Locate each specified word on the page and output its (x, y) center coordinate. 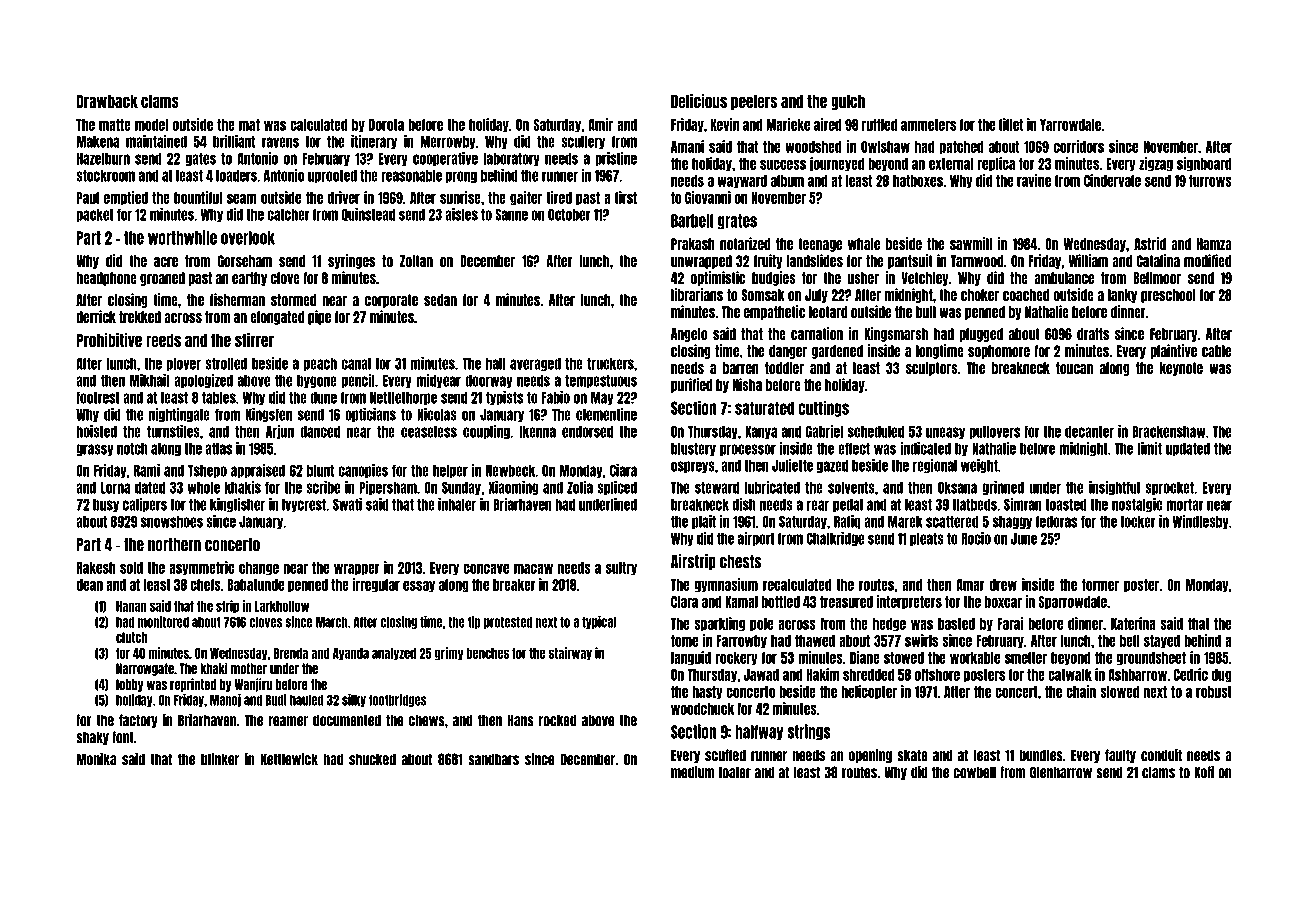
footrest (97, 397)
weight (979, 466)
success (783, 164)
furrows (1210, 181)
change (259, 569)
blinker (220, 759)
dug (1221, 676)
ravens (280, 142)
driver (344, 197)
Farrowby (742, 642)
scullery (583, 142)
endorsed (587, 432)
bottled (780, 602)
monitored (163, 622)
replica (996, 164)
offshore (937, 675)
